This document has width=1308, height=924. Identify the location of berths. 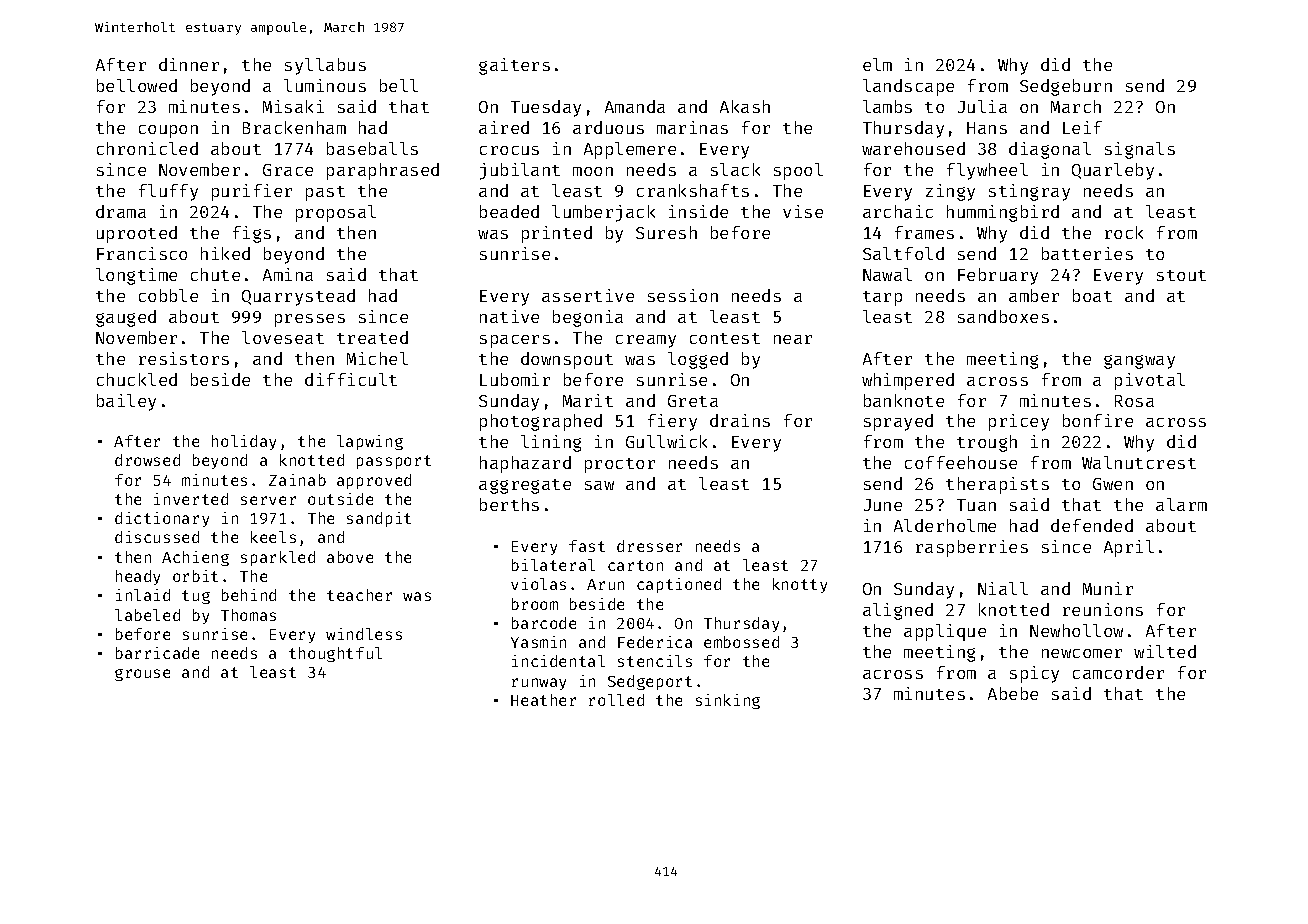
(509, 504).
